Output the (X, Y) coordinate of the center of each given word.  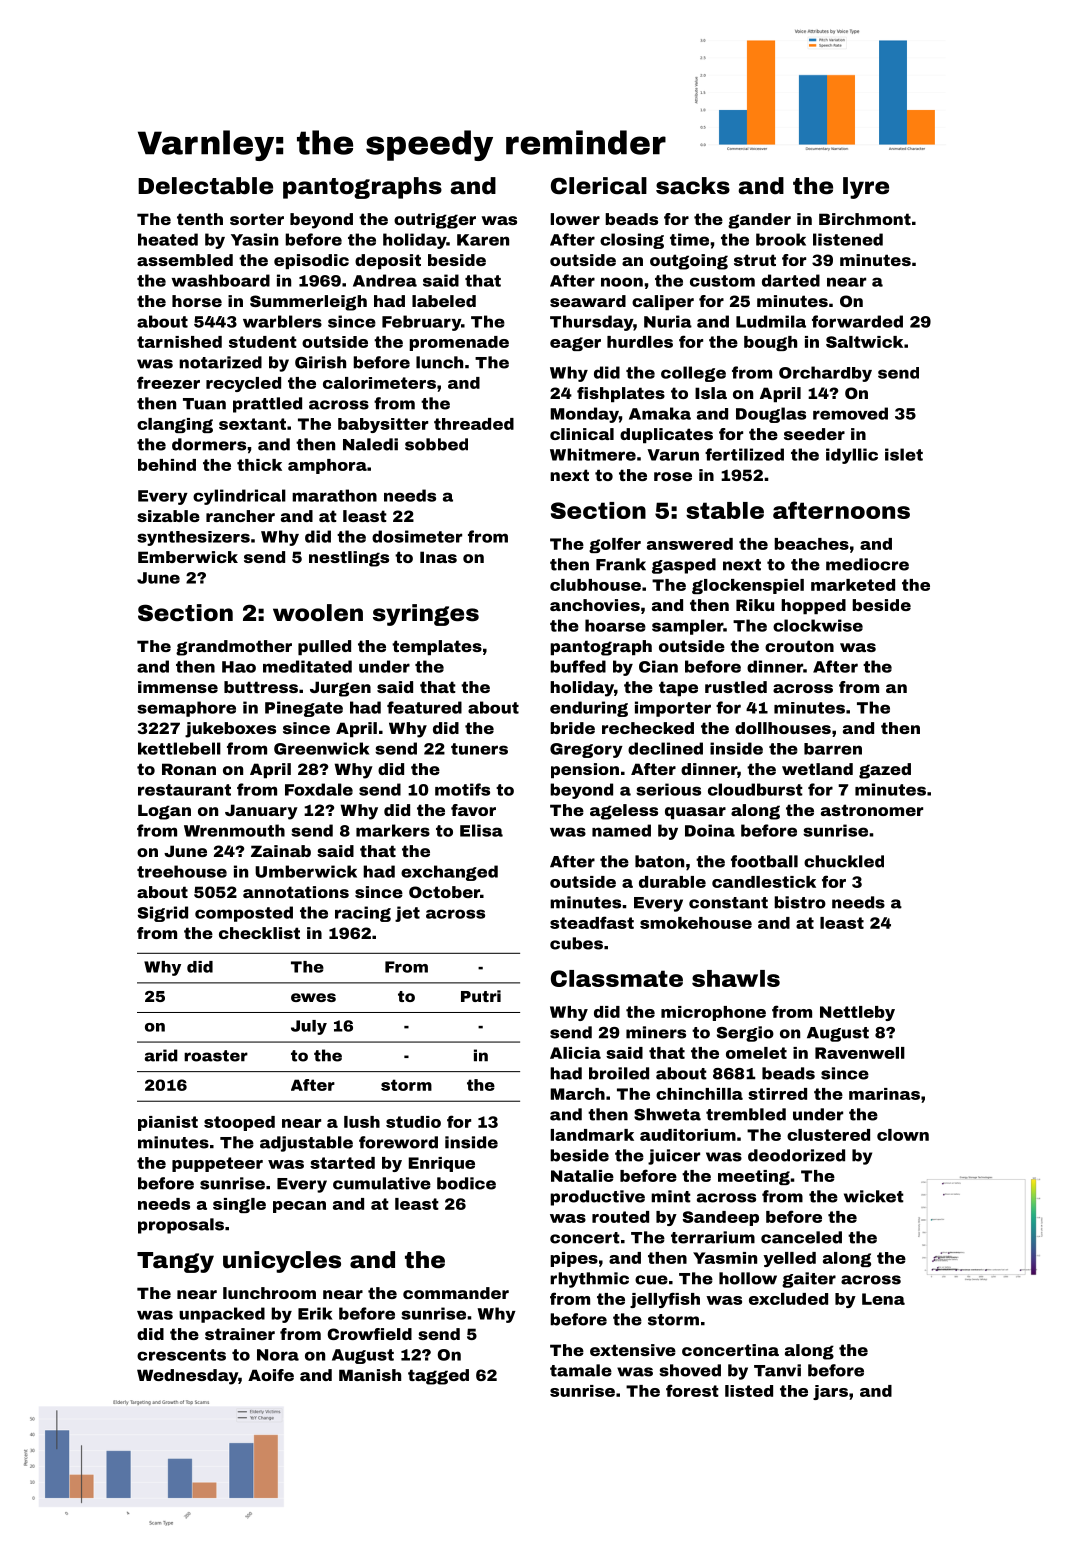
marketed (853, 585)
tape (678, 688)
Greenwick (321, 748)
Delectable (205, 186)
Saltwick (864, 342)
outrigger (435, 221)
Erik (315, 1313)
